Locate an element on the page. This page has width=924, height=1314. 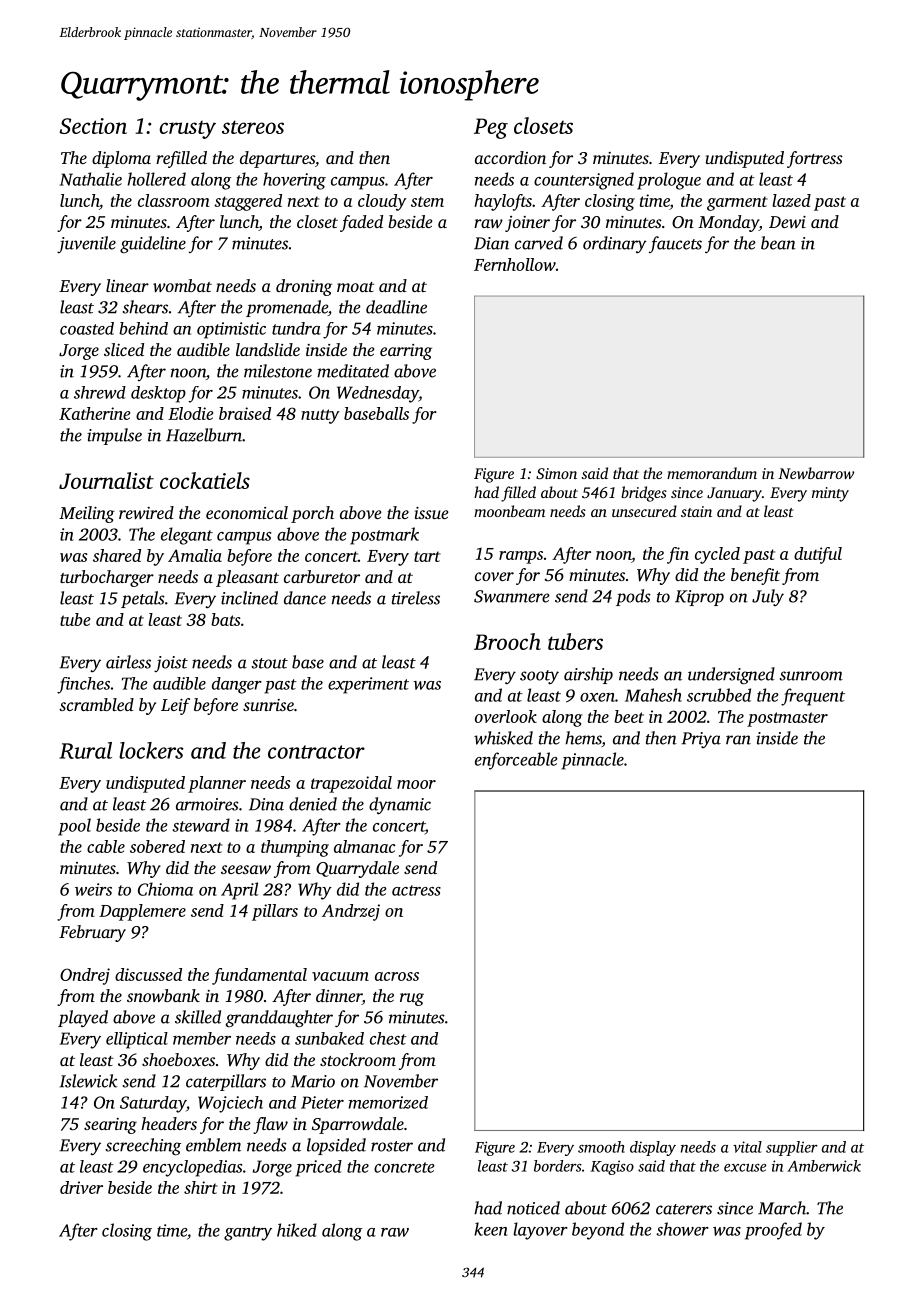
postmaster is located at coordinates (787, 719).
